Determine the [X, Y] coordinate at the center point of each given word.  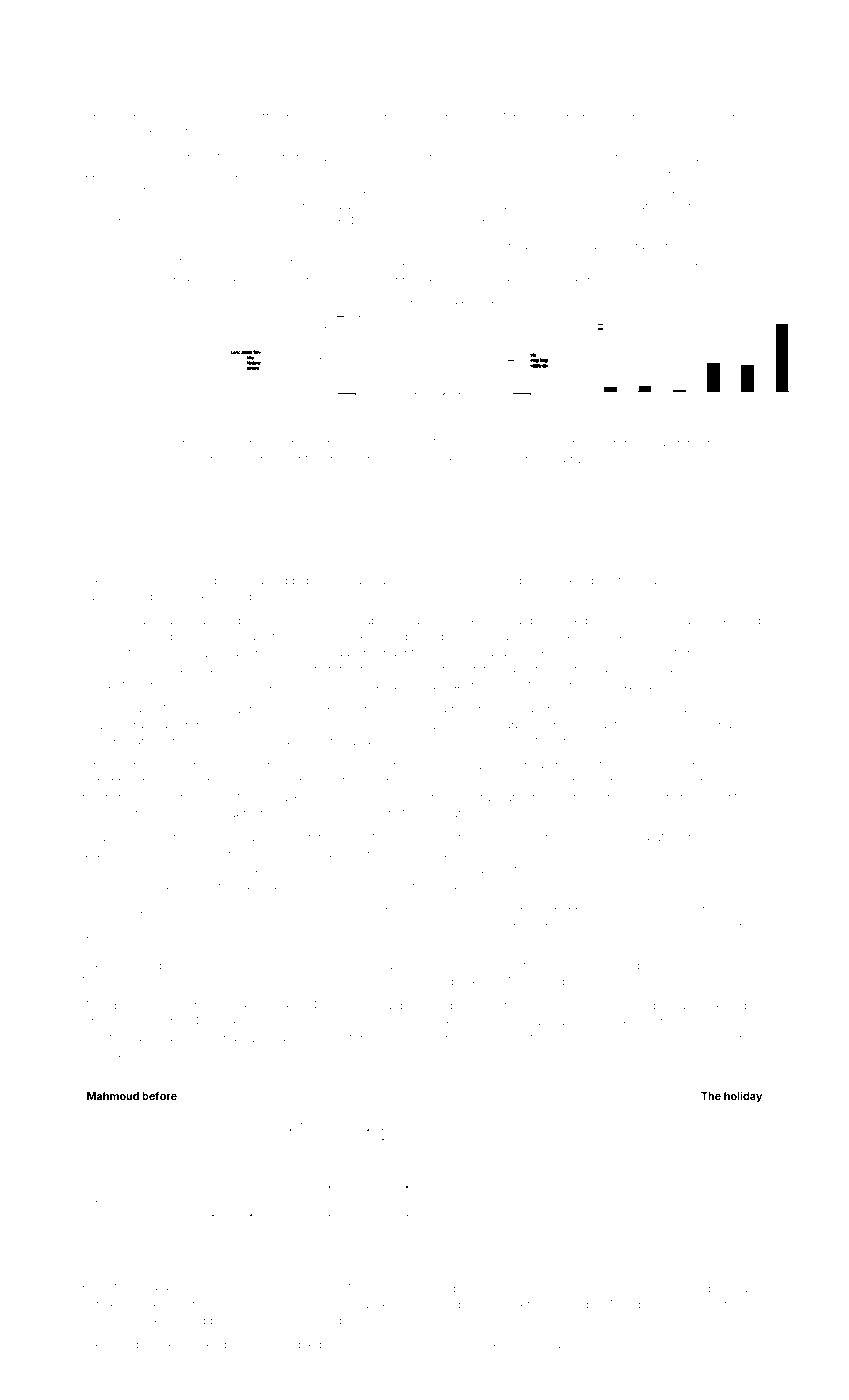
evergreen [474, 1024]
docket [667, 117]
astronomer [628, 443]
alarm [544, 838]
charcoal [104, 277]
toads [336, 117]
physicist [368, 444]
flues [630, 580]
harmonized [114, 596]
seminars [684, 966]
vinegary [130, 911]
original [136, 967]
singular [137, 1346]
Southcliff [244, 117]
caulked [509, 443]
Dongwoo [453, 926]
